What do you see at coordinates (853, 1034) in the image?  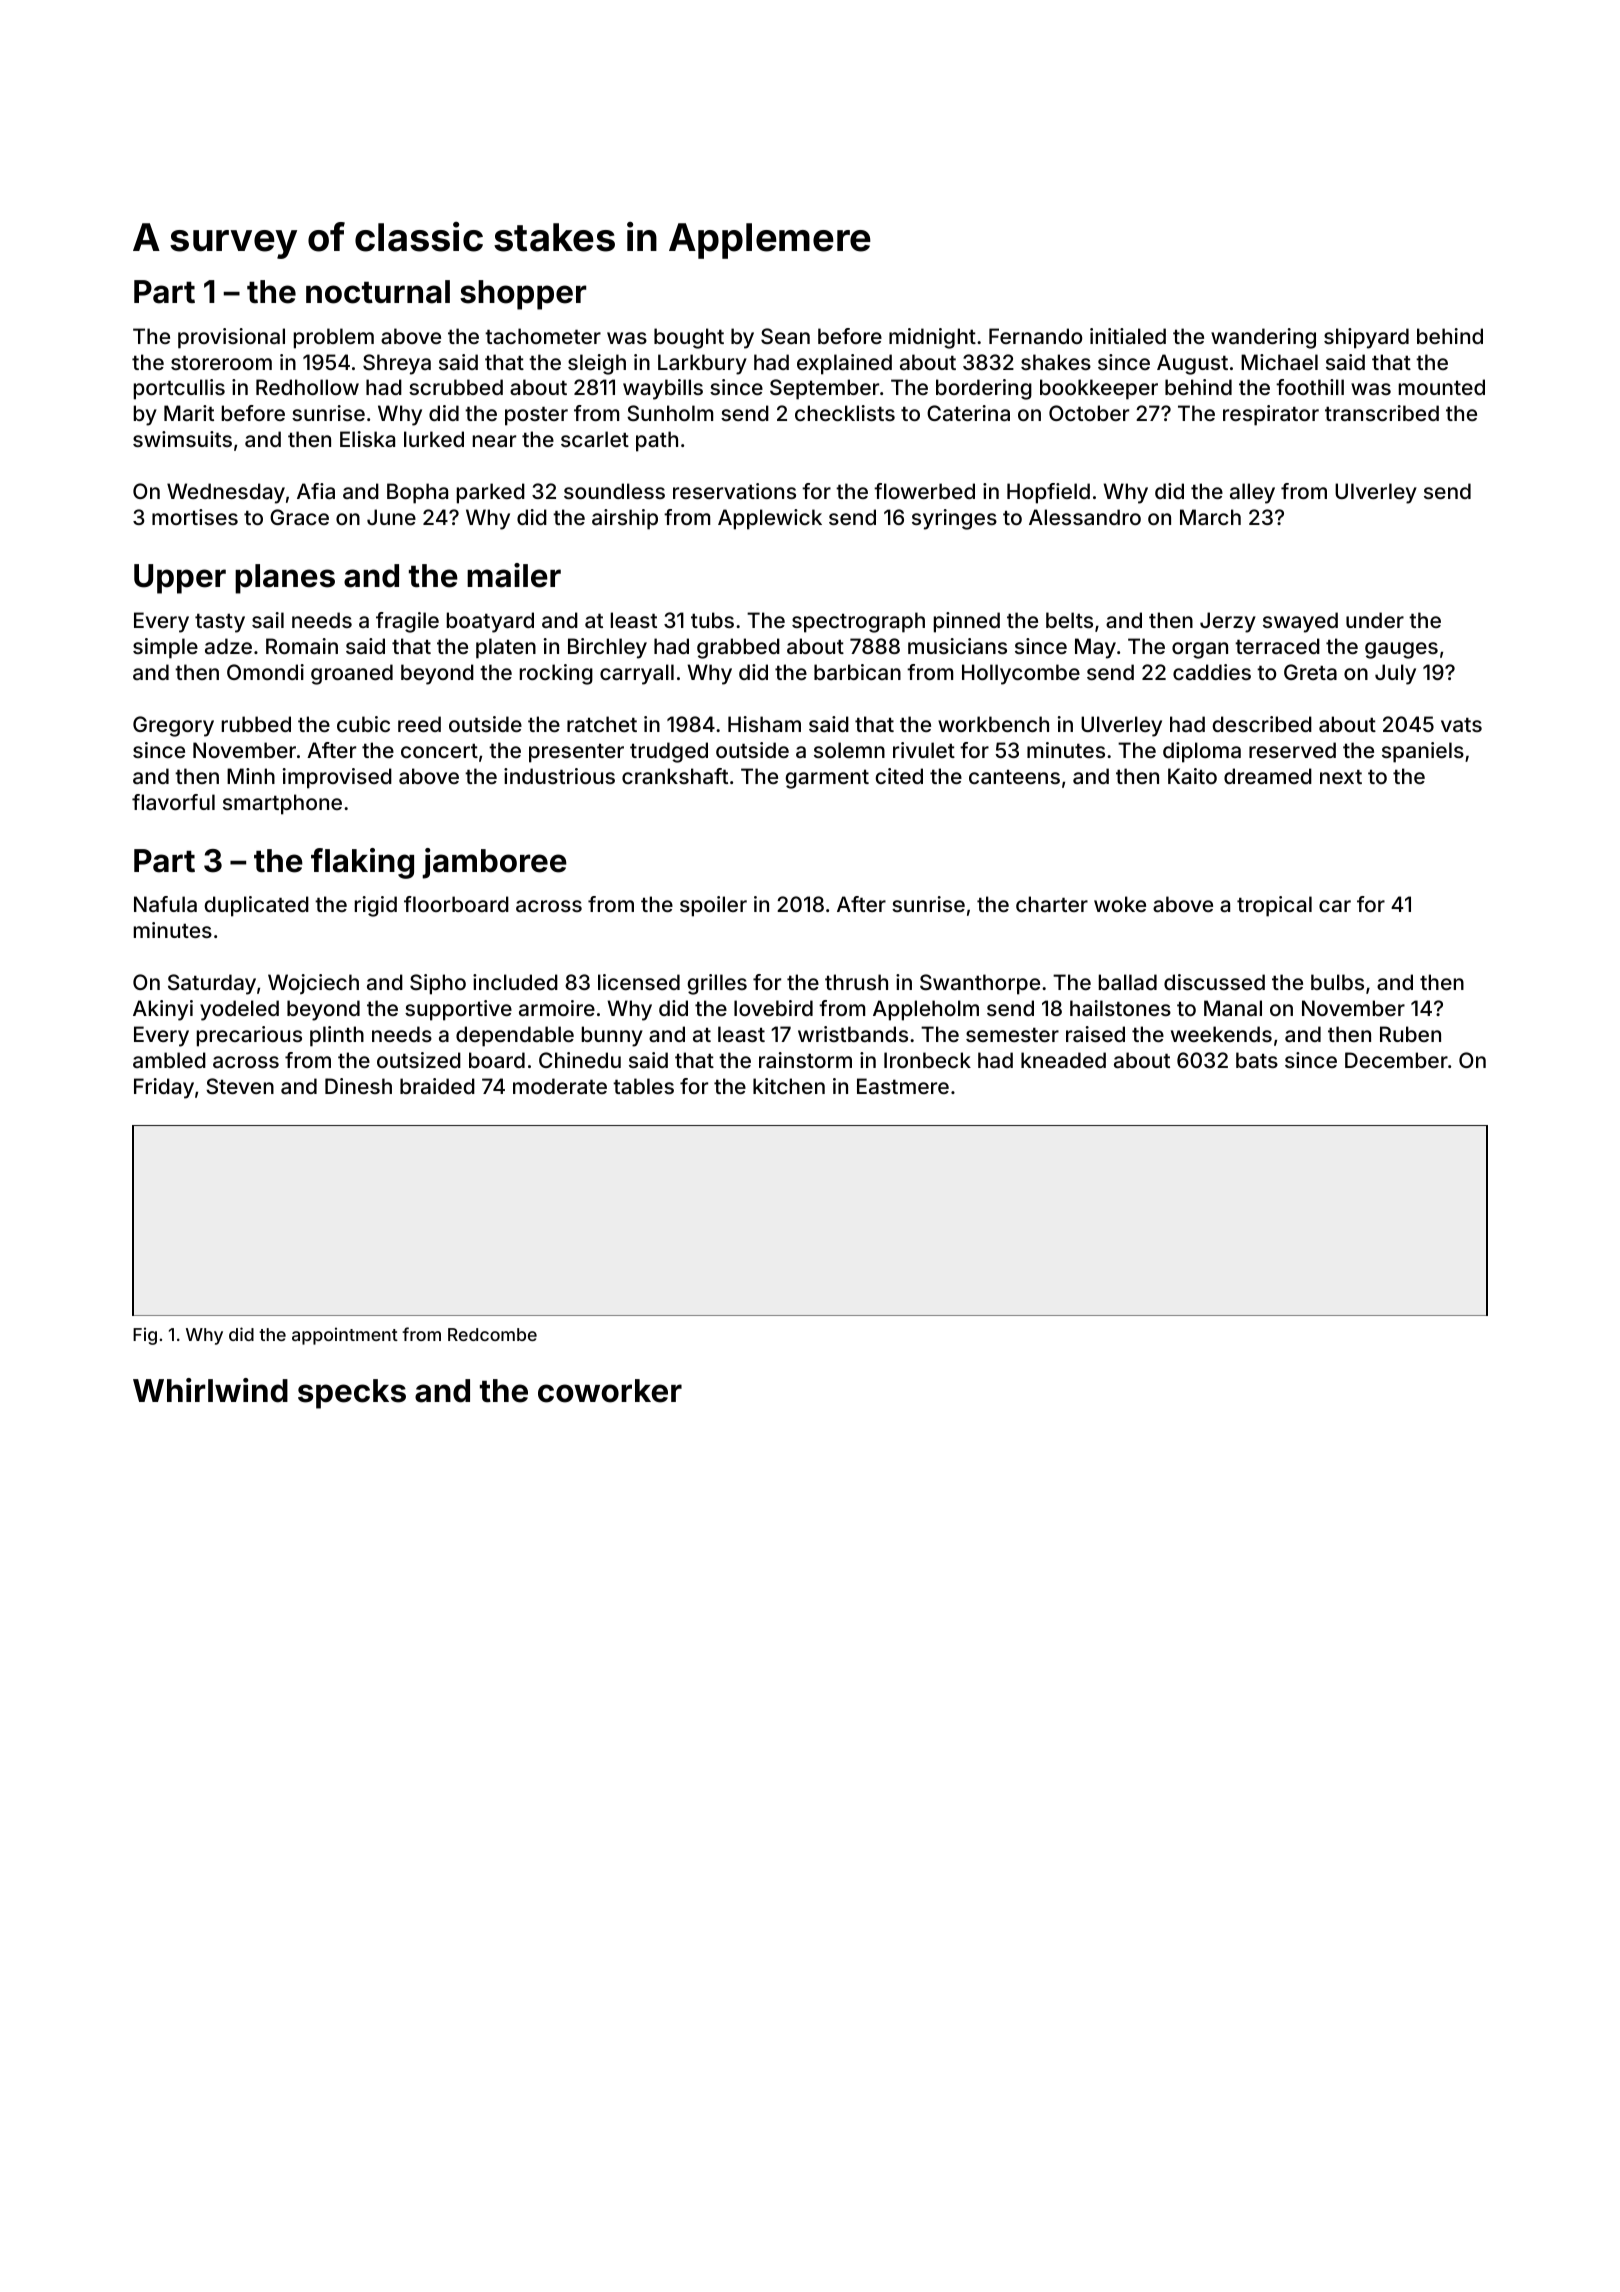 I see `wristbands` at bounding box center [853, 1034].
